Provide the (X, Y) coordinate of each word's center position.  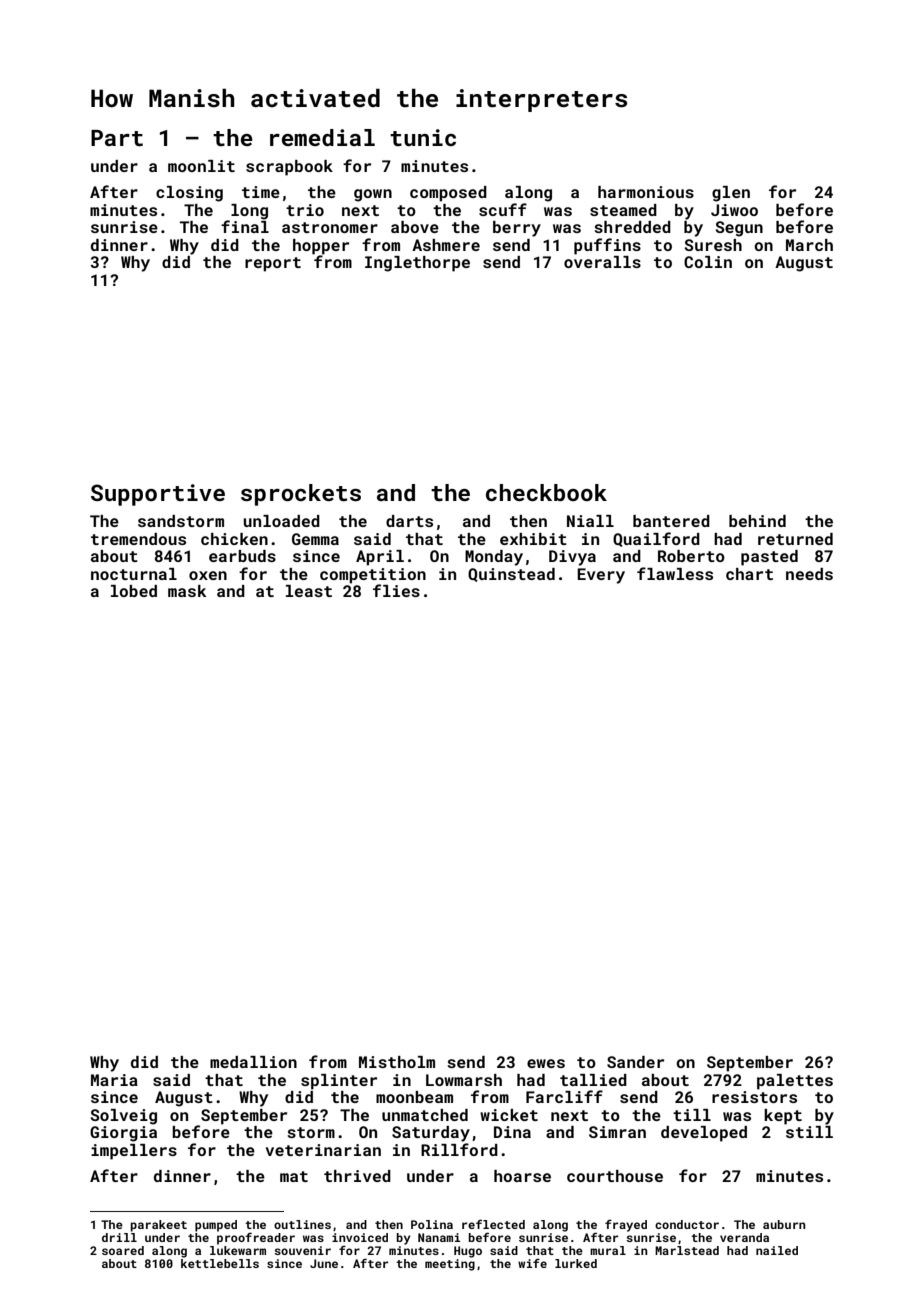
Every (601, 576)
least (309, 591)
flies (396, 590)
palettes (795, 1082)
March (809, 245)
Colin (708, 262)
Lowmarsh (464, 1080)
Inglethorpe (417, 264)
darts (409, 521)
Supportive (158, 495)
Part (117, 138)
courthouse (615, 1176)
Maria (114, 1080)
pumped (216, 1226)
